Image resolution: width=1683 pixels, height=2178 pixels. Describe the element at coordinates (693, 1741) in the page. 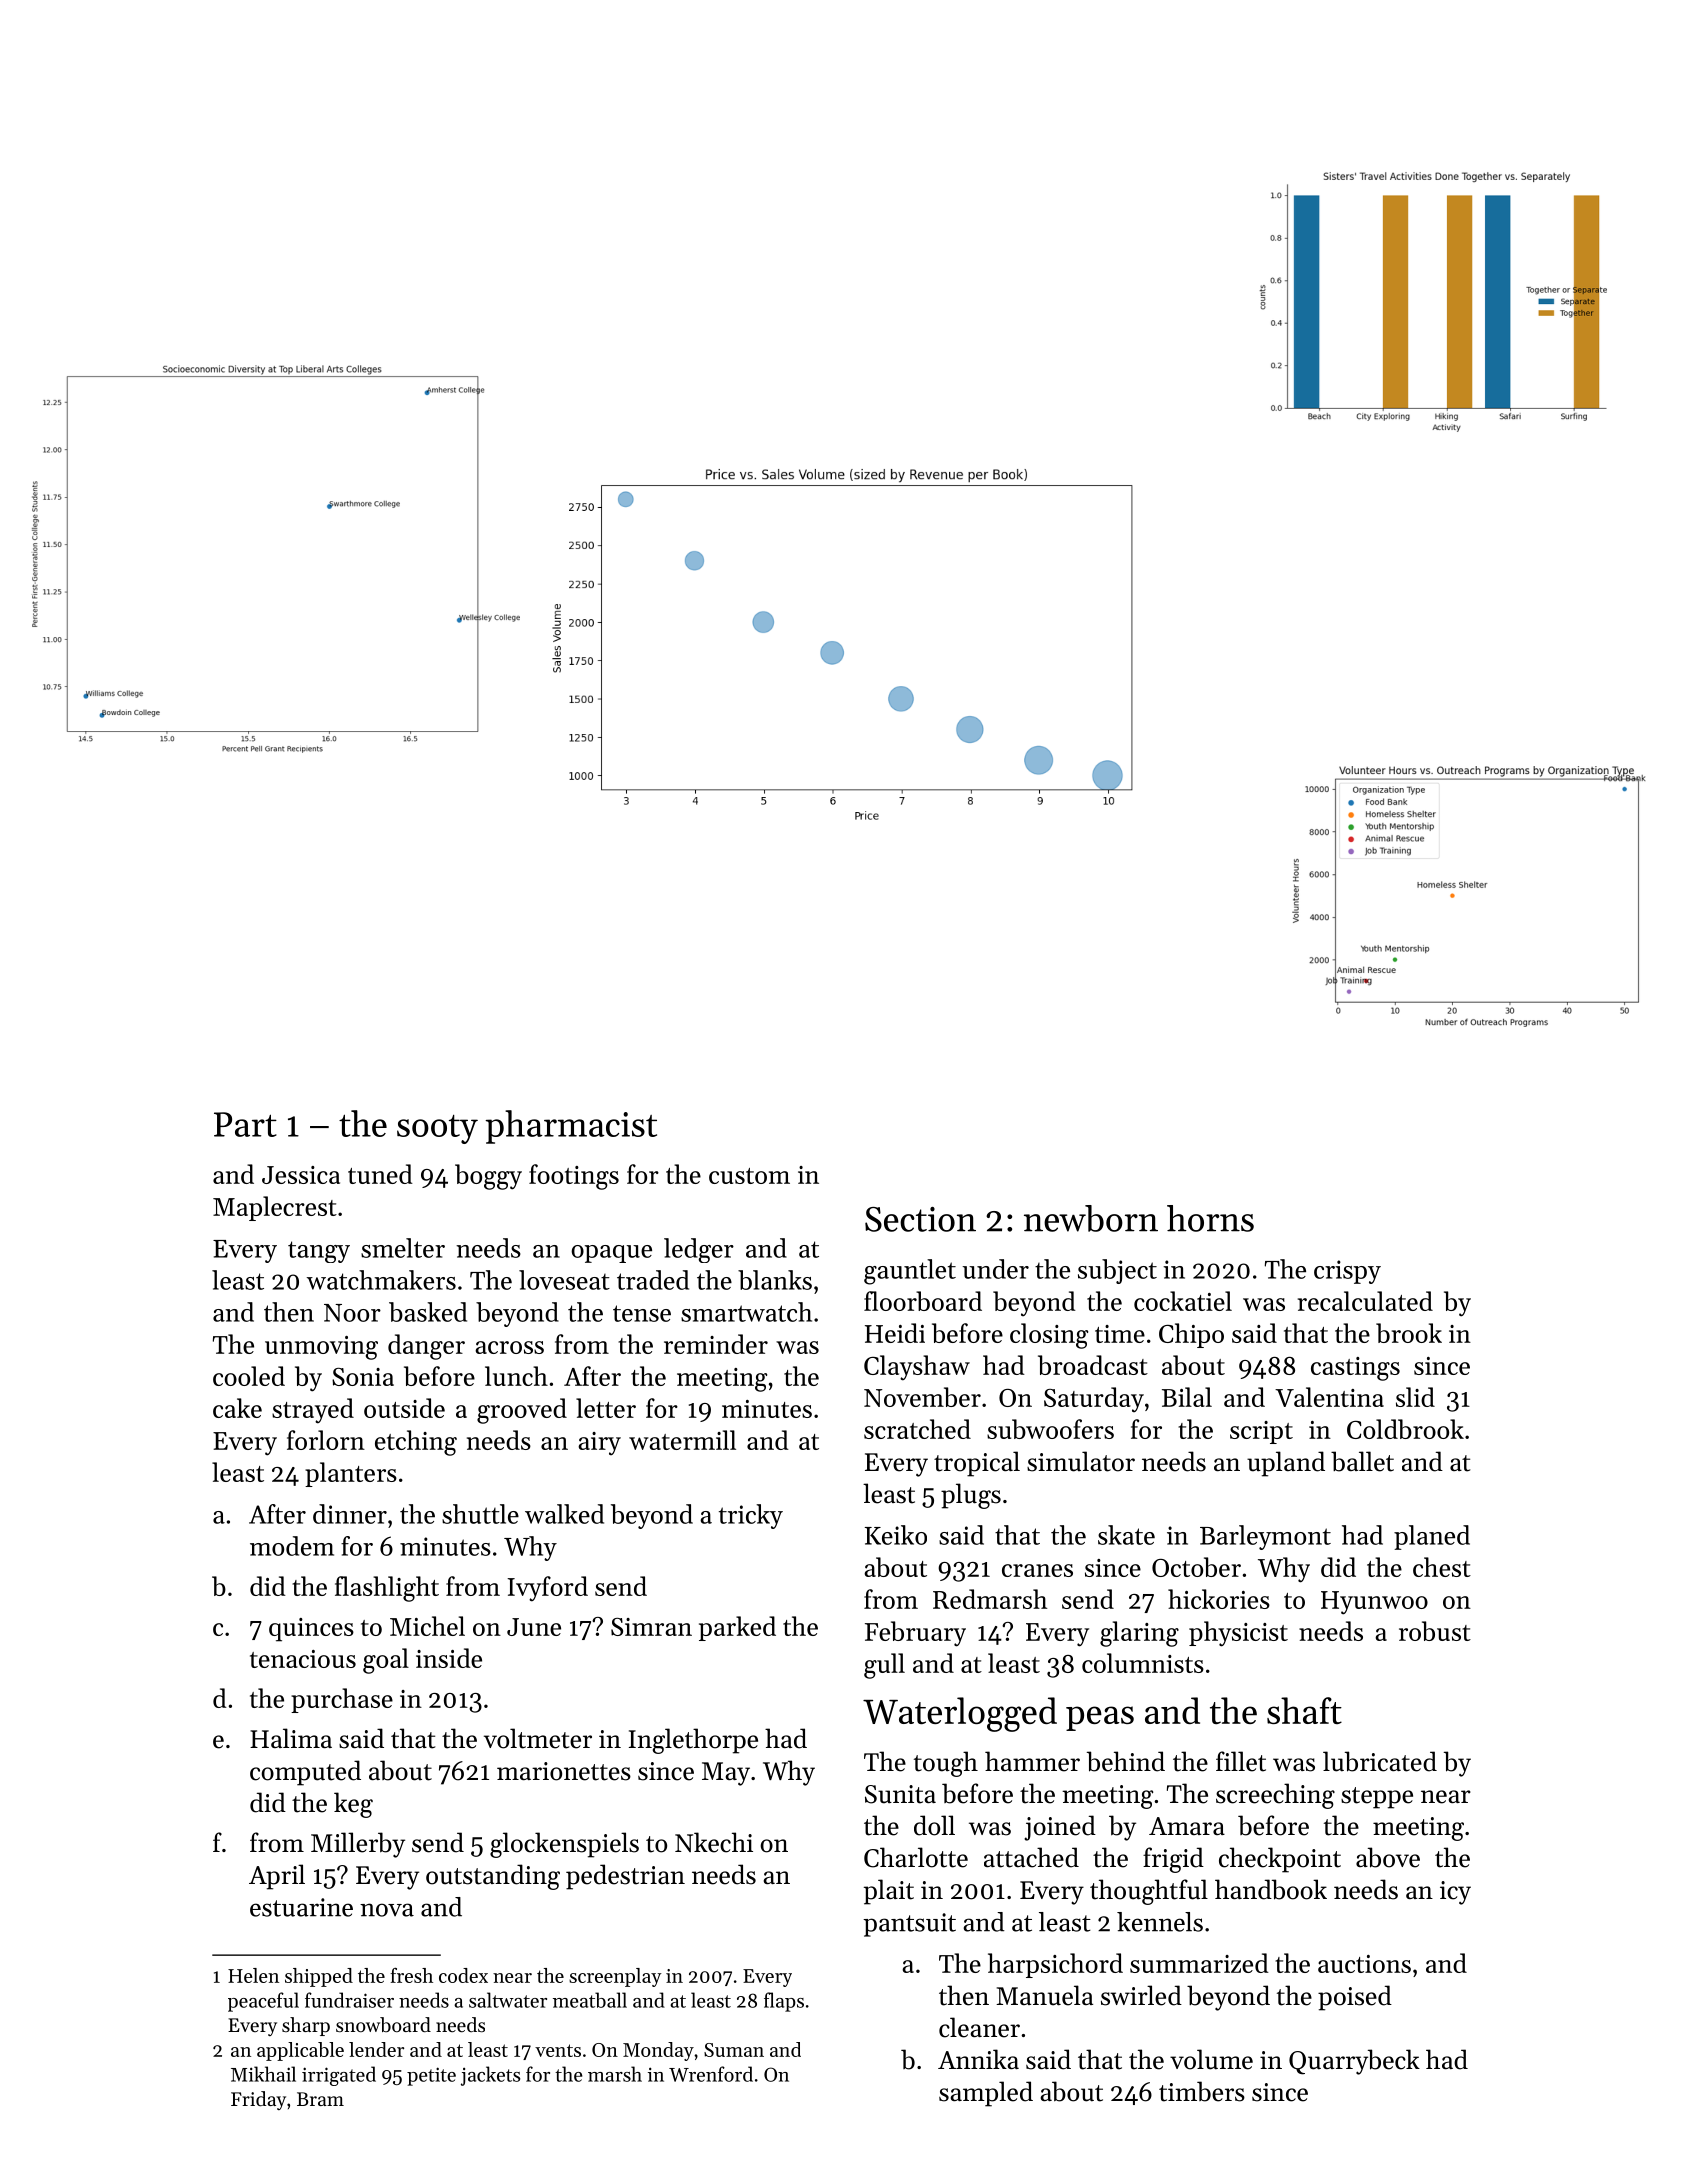

I see `Inglethorpe` at that location.
